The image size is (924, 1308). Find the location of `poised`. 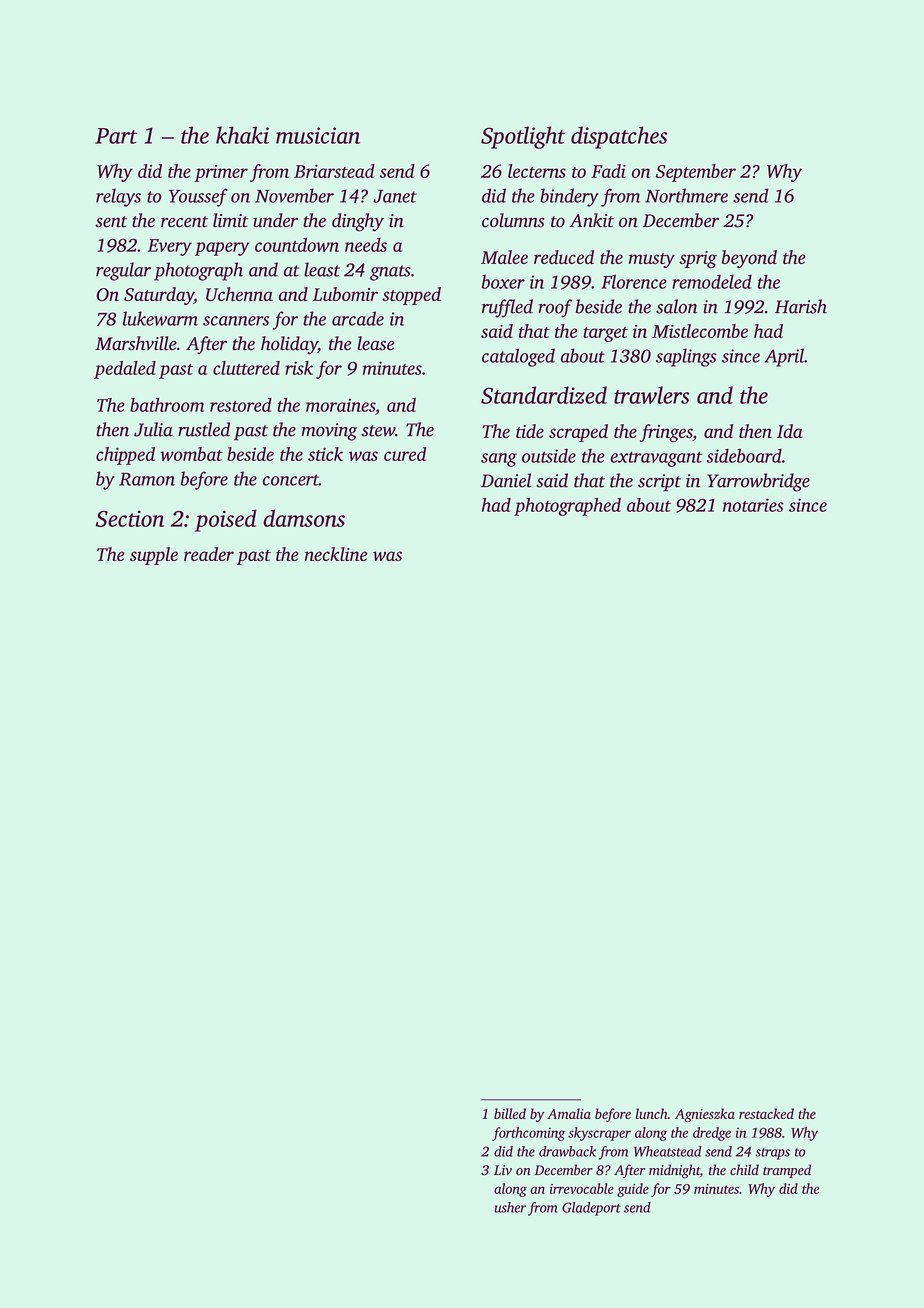

poised is located at coordinates (226, 520).
